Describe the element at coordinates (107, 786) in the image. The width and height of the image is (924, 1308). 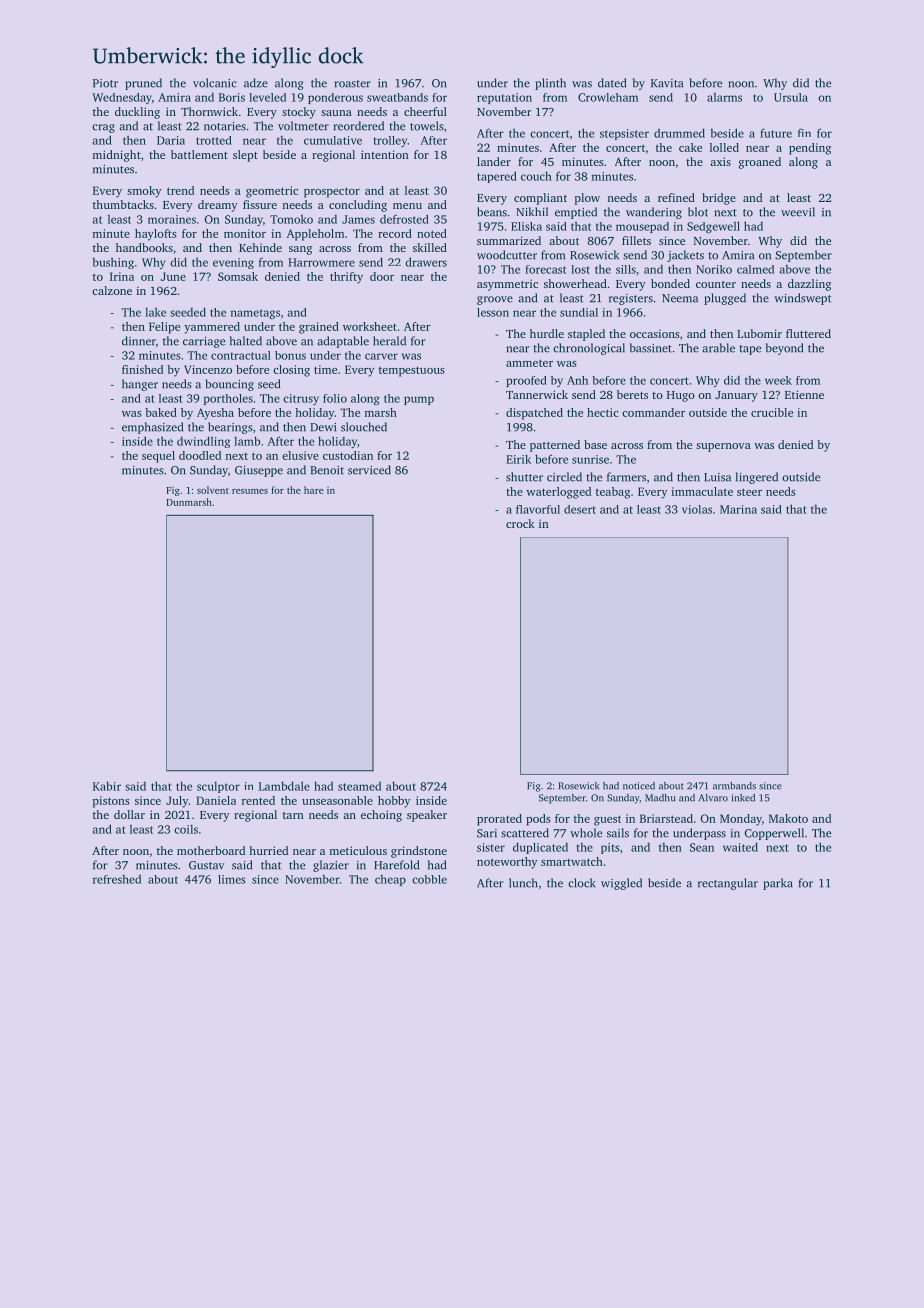
I see `Kabir` at that location.
